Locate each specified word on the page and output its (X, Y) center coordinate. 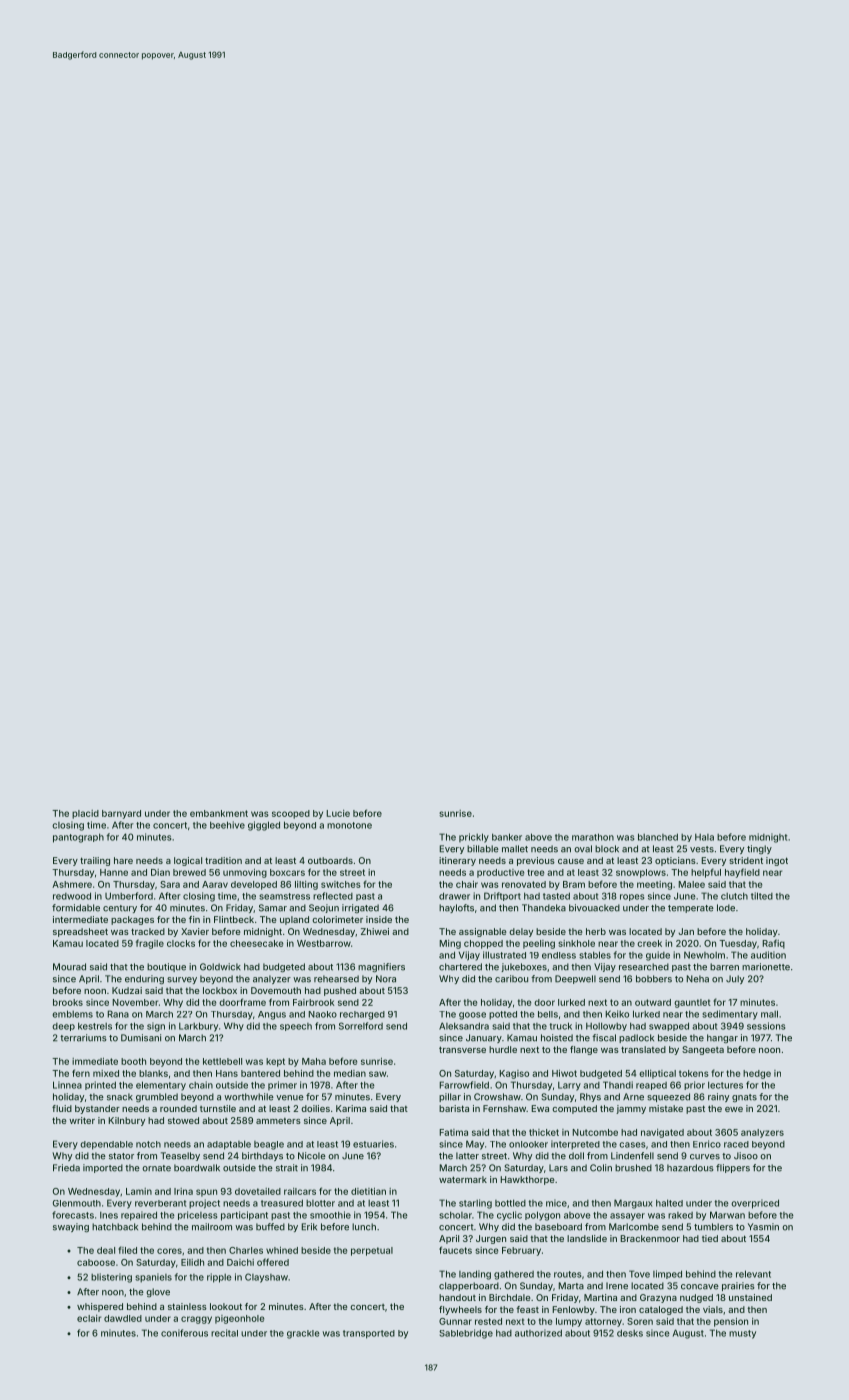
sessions (766, 1026)
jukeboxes (524, 967)
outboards (330, 860)
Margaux (633, 1204)
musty (742, 1334)
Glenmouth (77, 1203)
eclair (89, 1318)
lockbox (220, 990)
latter (467, 1156)
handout (457, 1297)
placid (85, 814)
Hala (704, 837)
